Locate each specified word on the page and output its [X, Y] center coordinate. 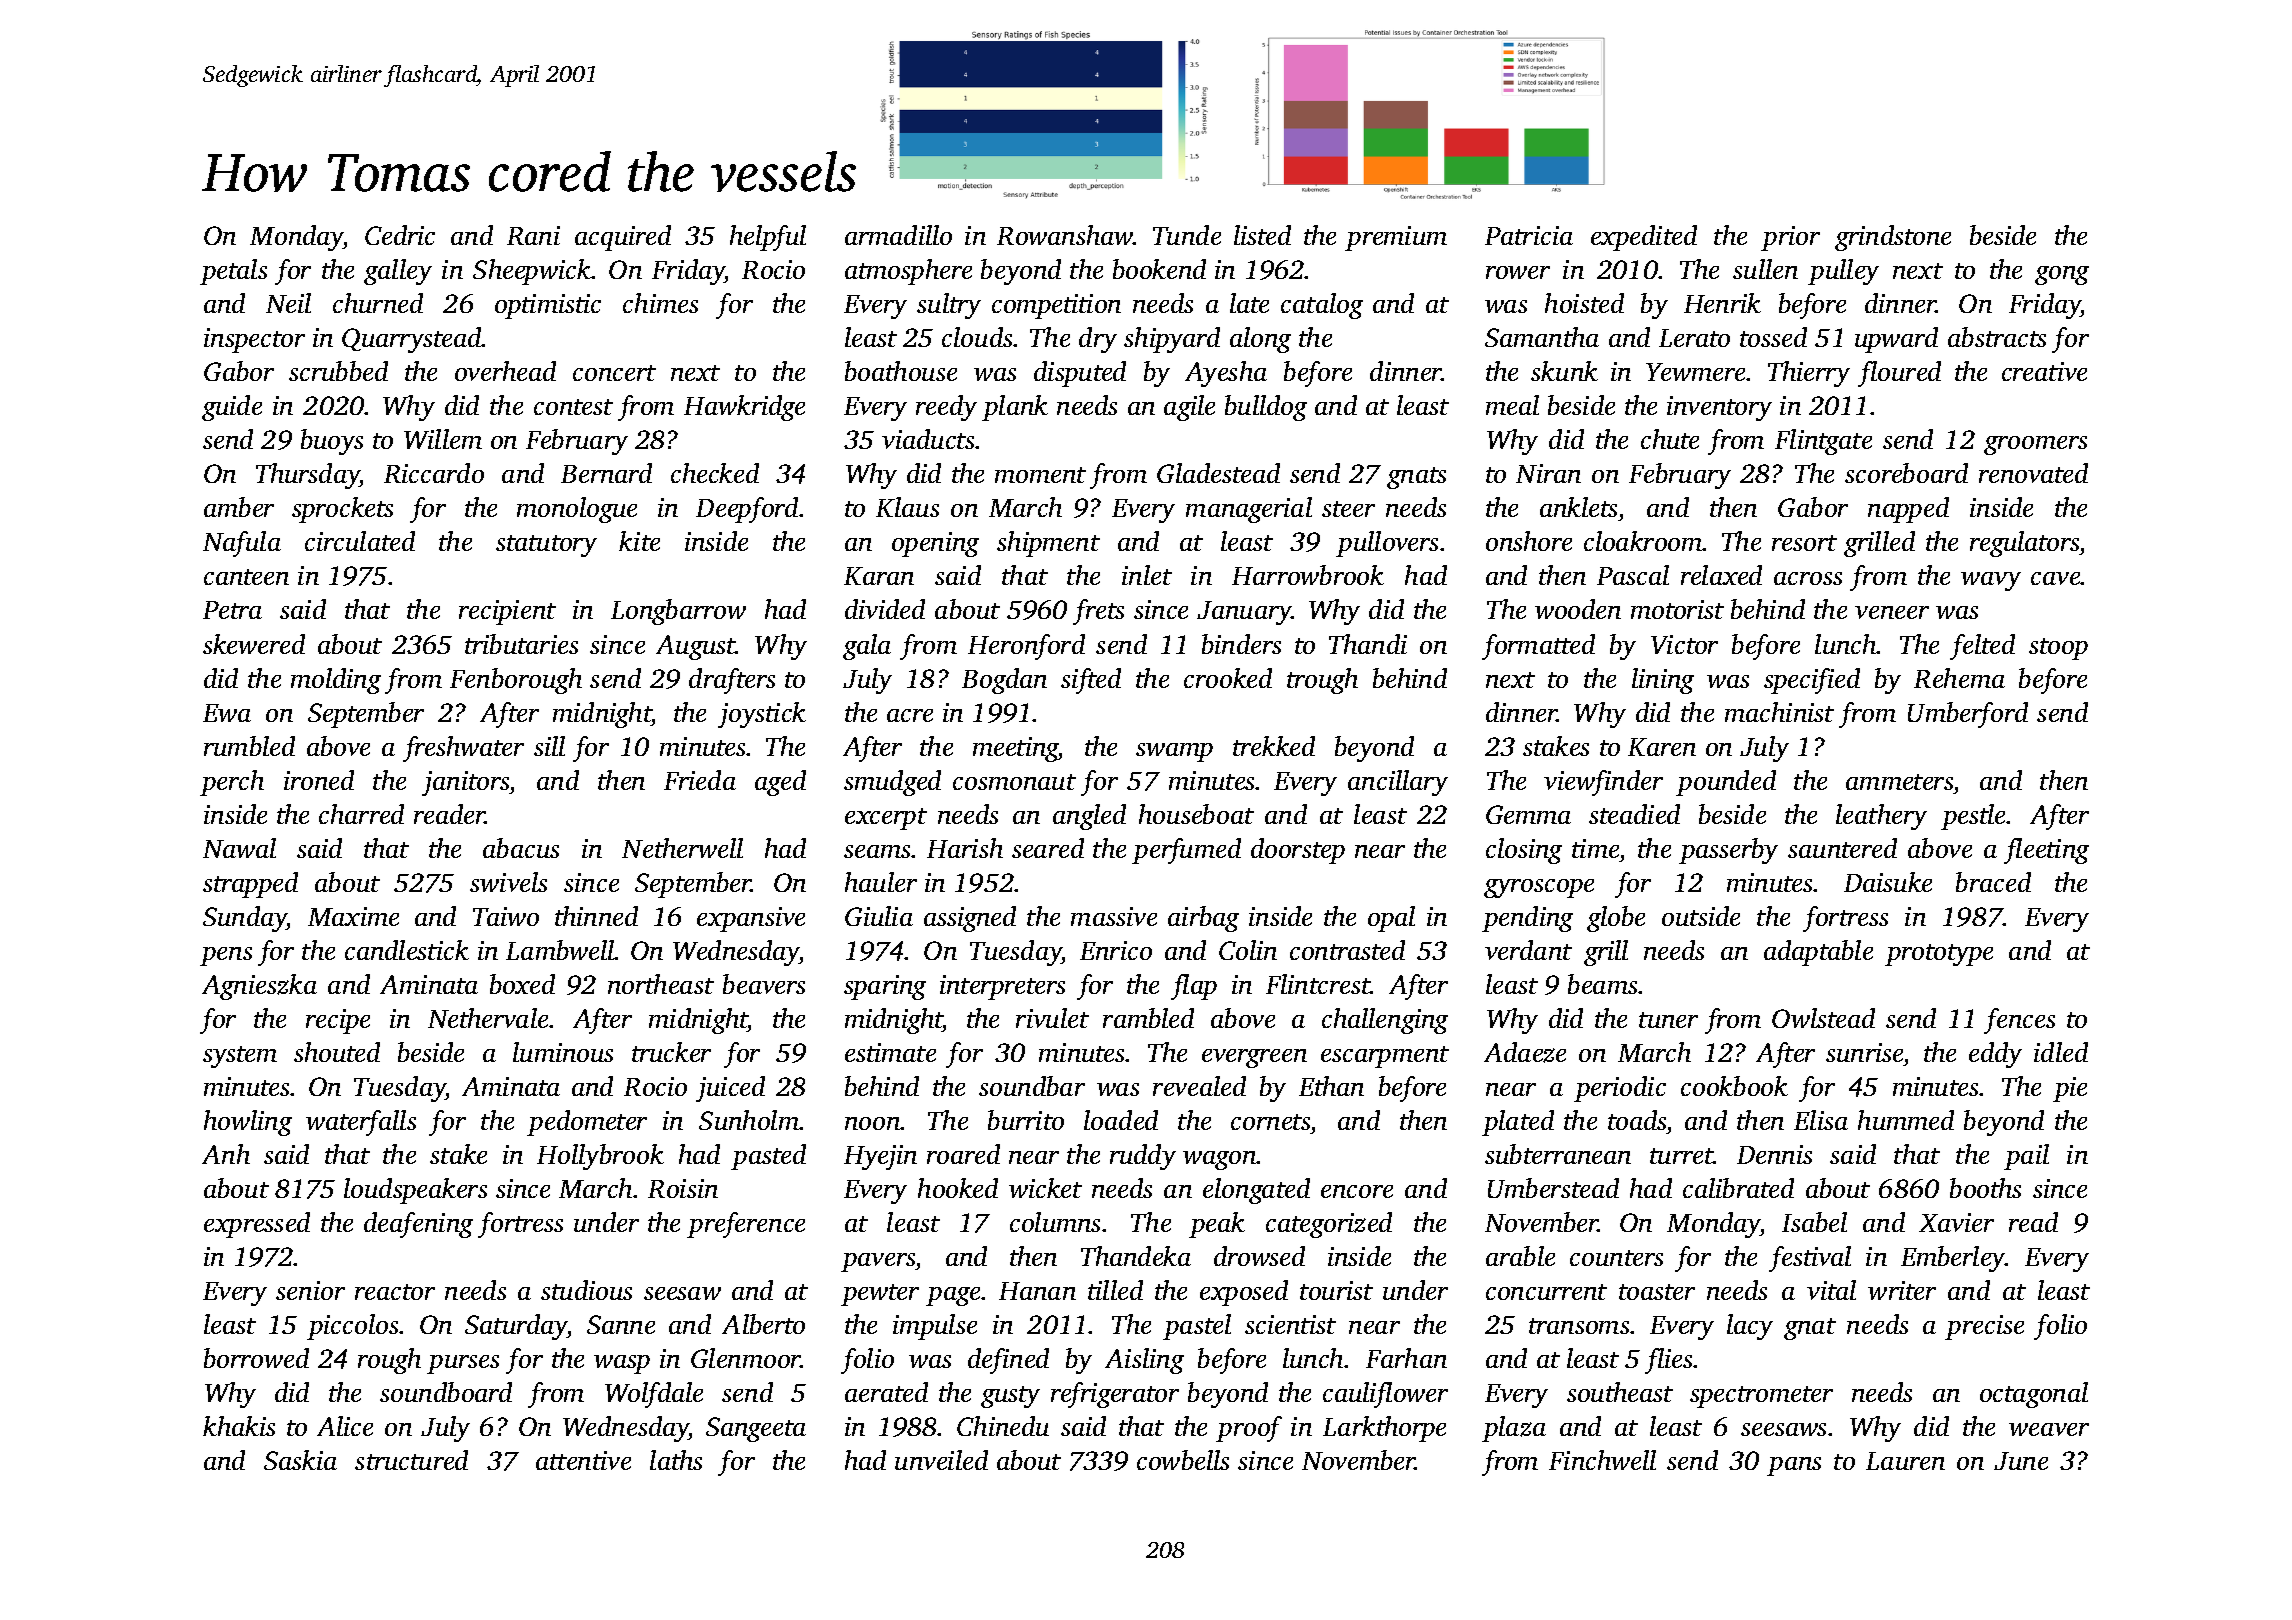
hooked [958, 1188]
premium [1396, 238]
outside [1701, 916]
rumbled [249, 746]
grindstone [1893, 238]
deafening [418, 1225]
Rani [533, 235]
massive [1114, 916]
